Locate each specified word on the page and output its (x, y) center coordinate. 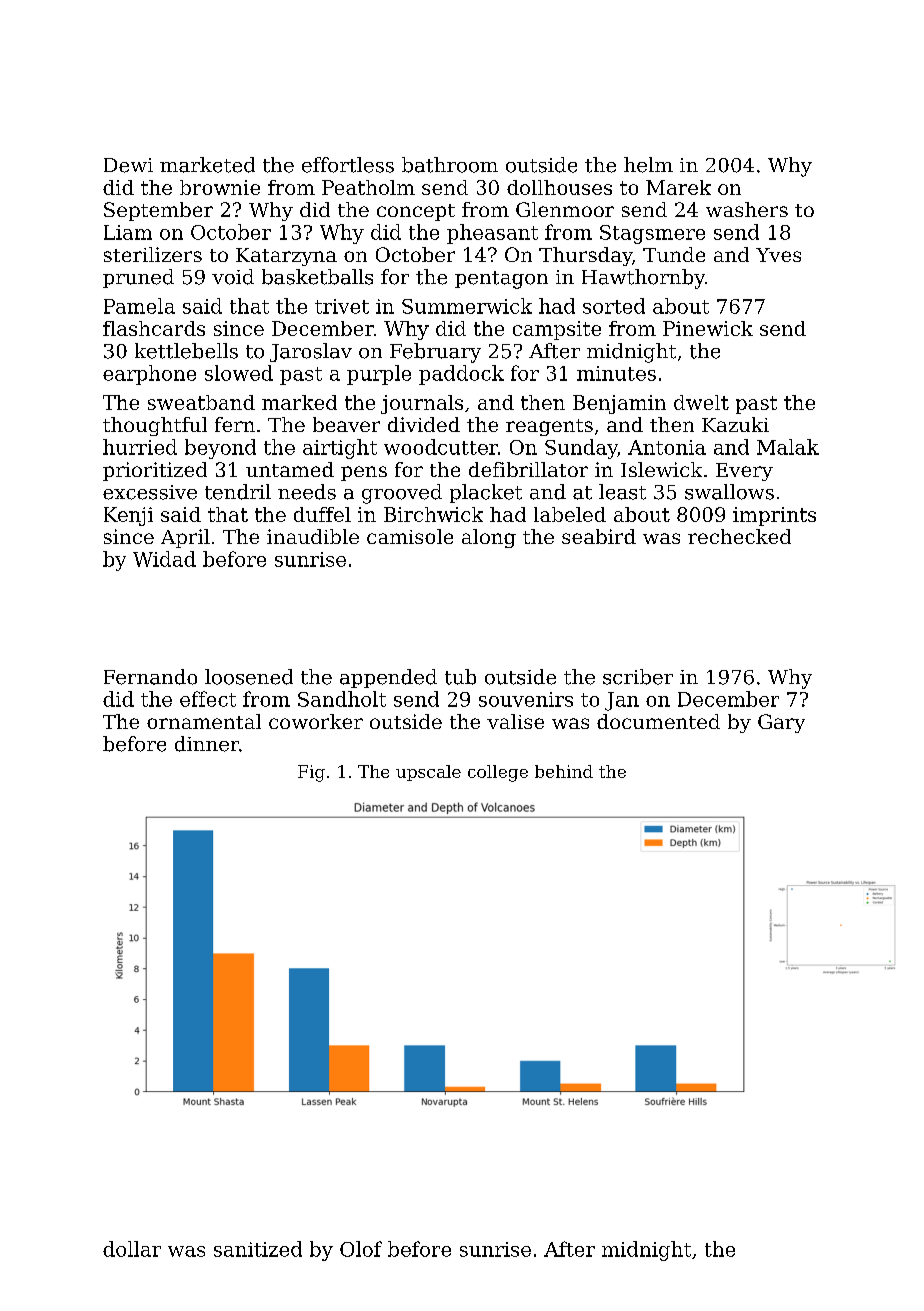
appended (388, 678)
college (498, 773)
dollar (132, 1249)
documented (658, 721)
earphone (149, 375)
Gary (781, 723)
